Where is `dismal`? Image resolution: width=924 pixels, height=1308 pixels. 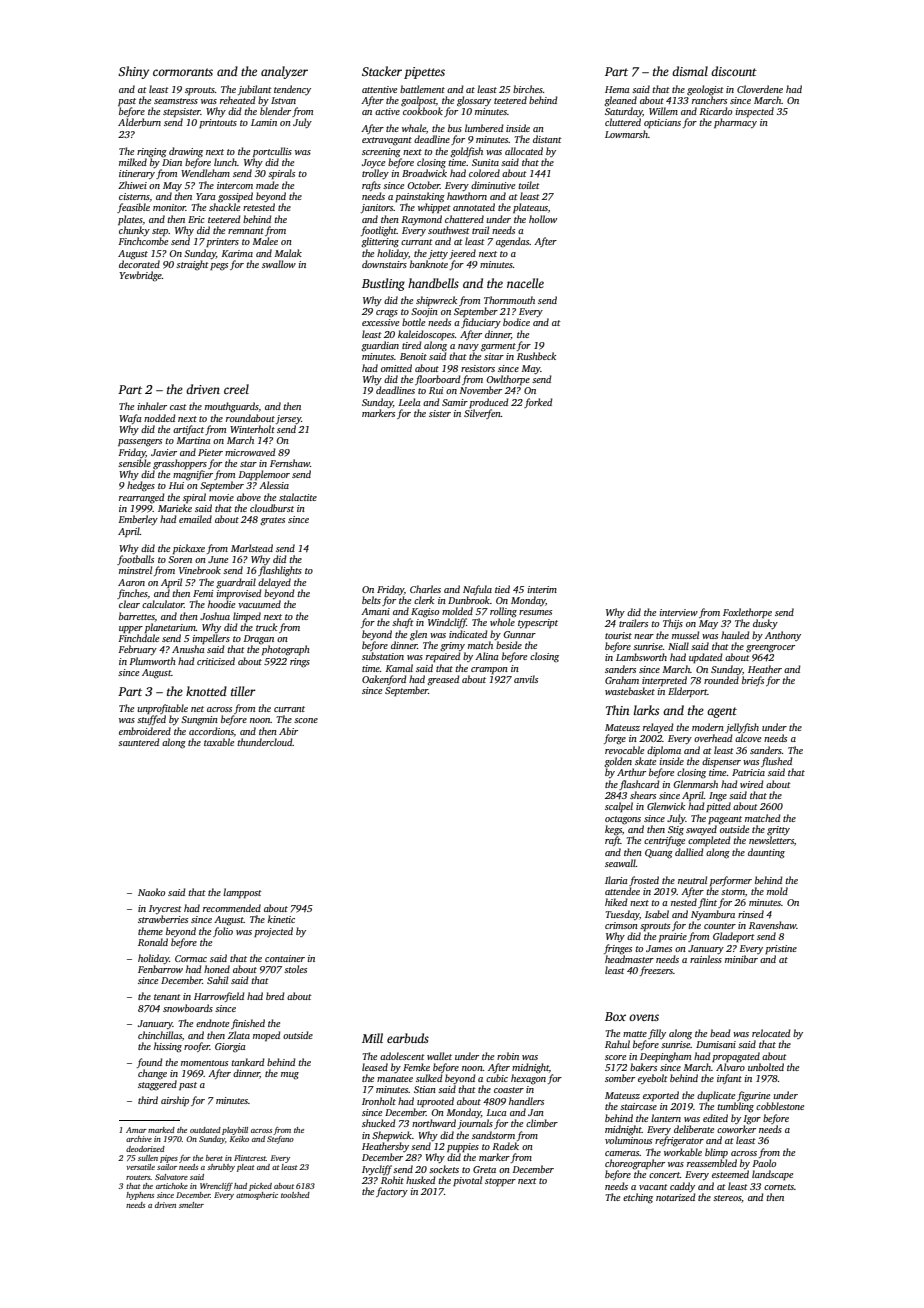
dismal is located at coordinates (690, 71).
